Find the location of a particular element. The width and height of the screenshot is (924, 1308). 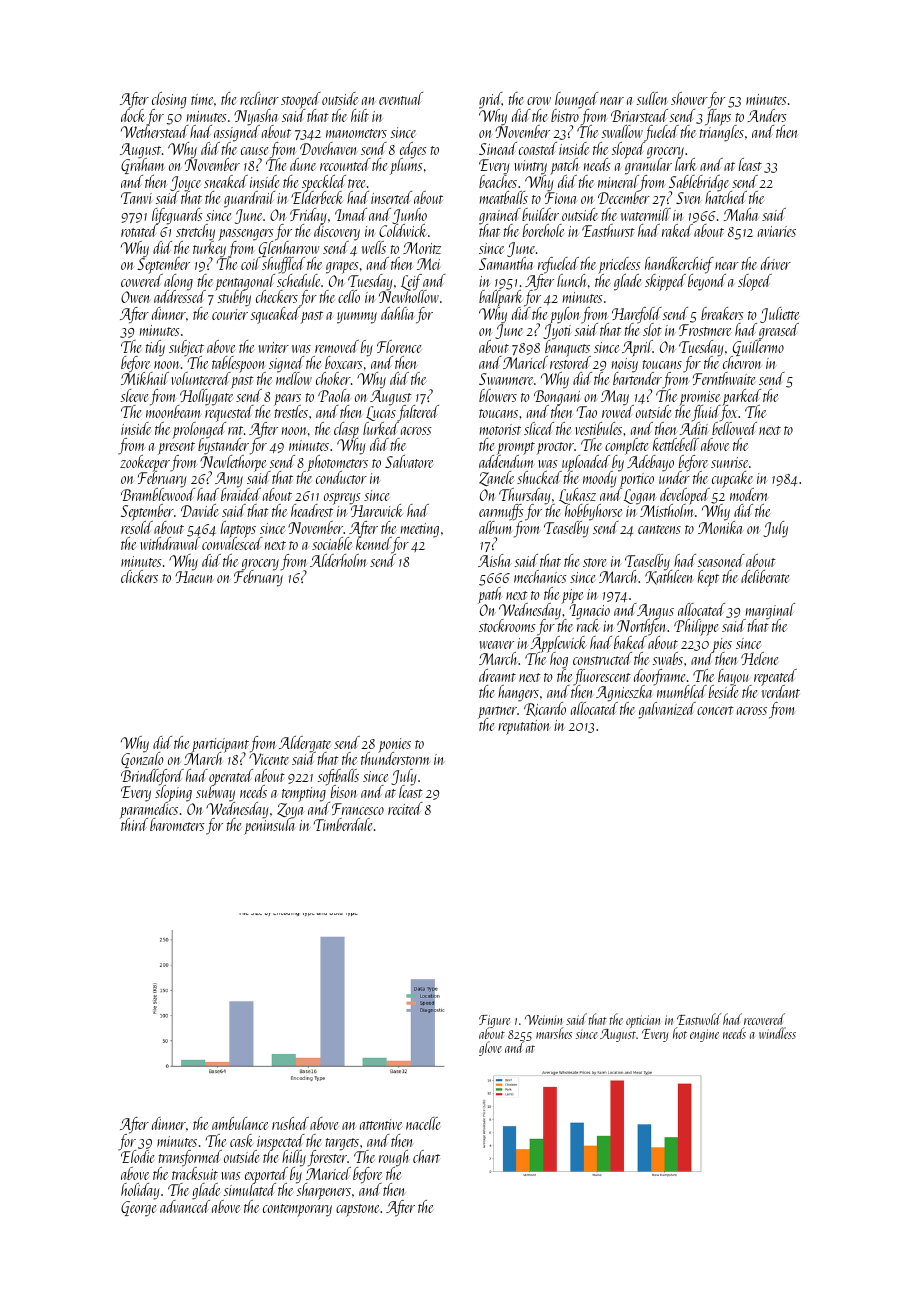

volunteered is located at coordinates (201, 378).
